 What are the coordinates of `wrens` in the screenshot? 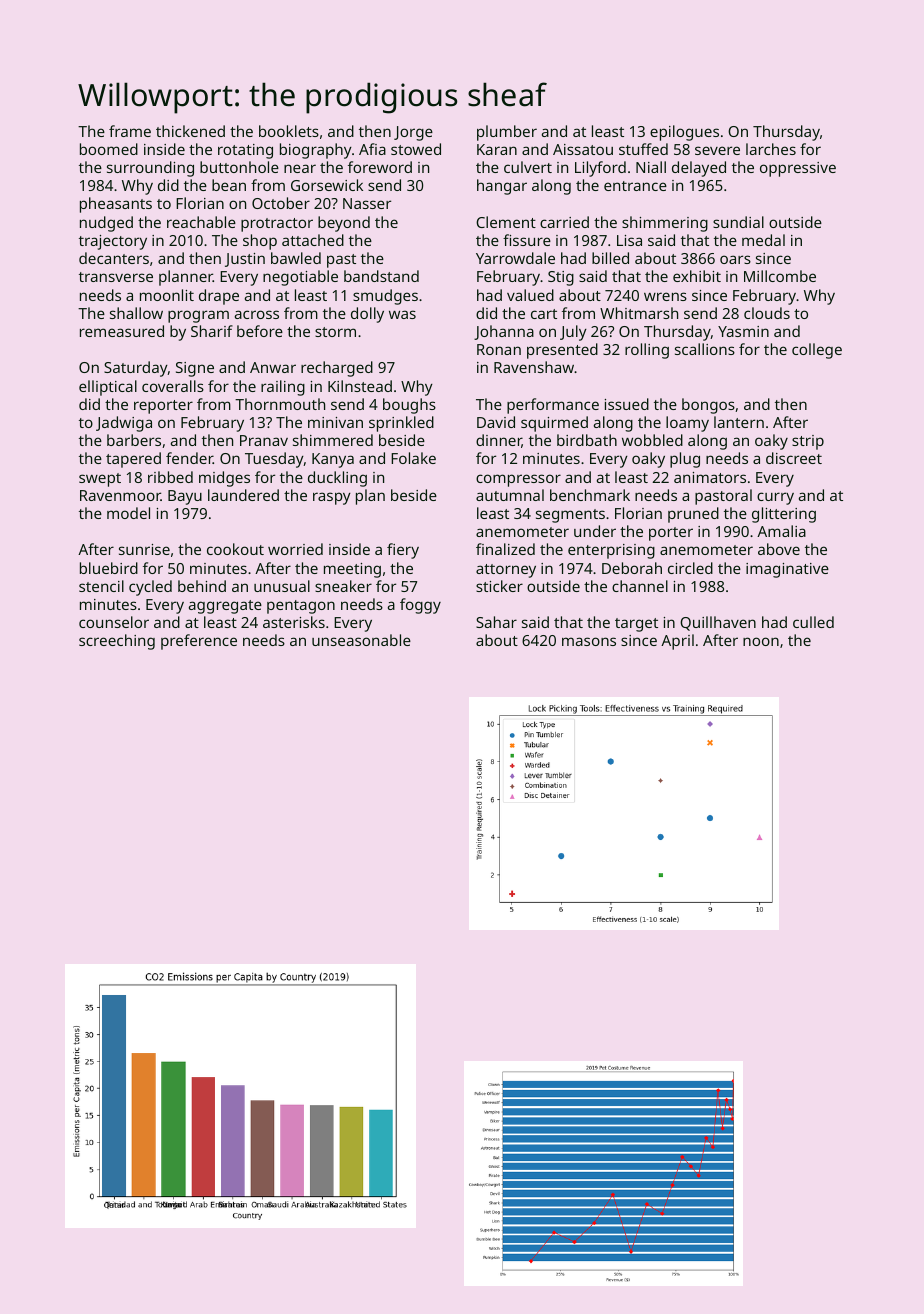 It's located at (665, 296).
